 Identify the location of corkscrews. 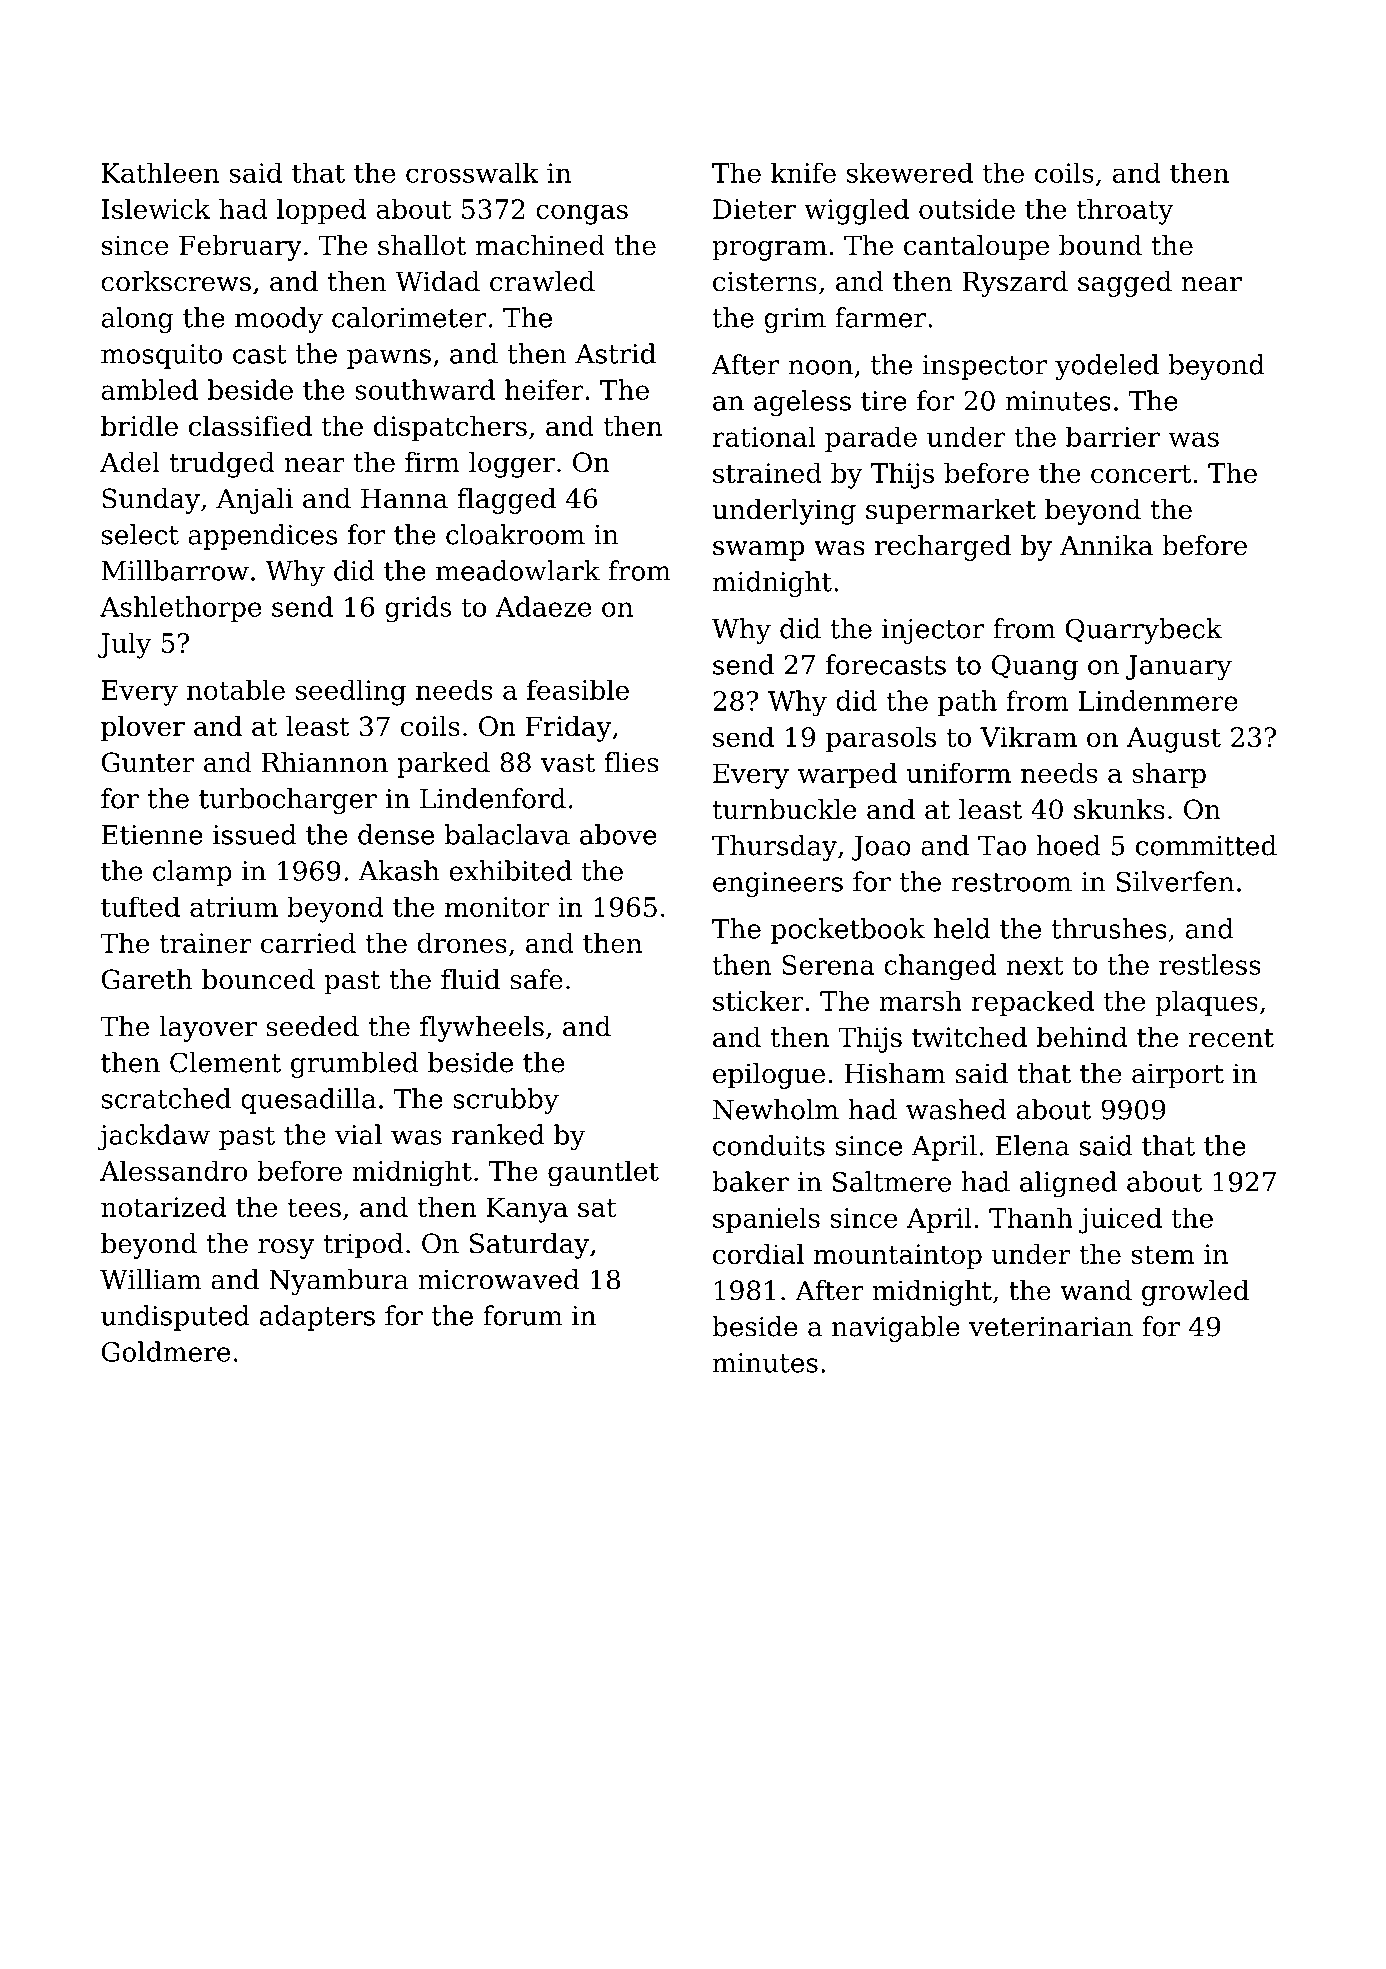
(176, 281).
